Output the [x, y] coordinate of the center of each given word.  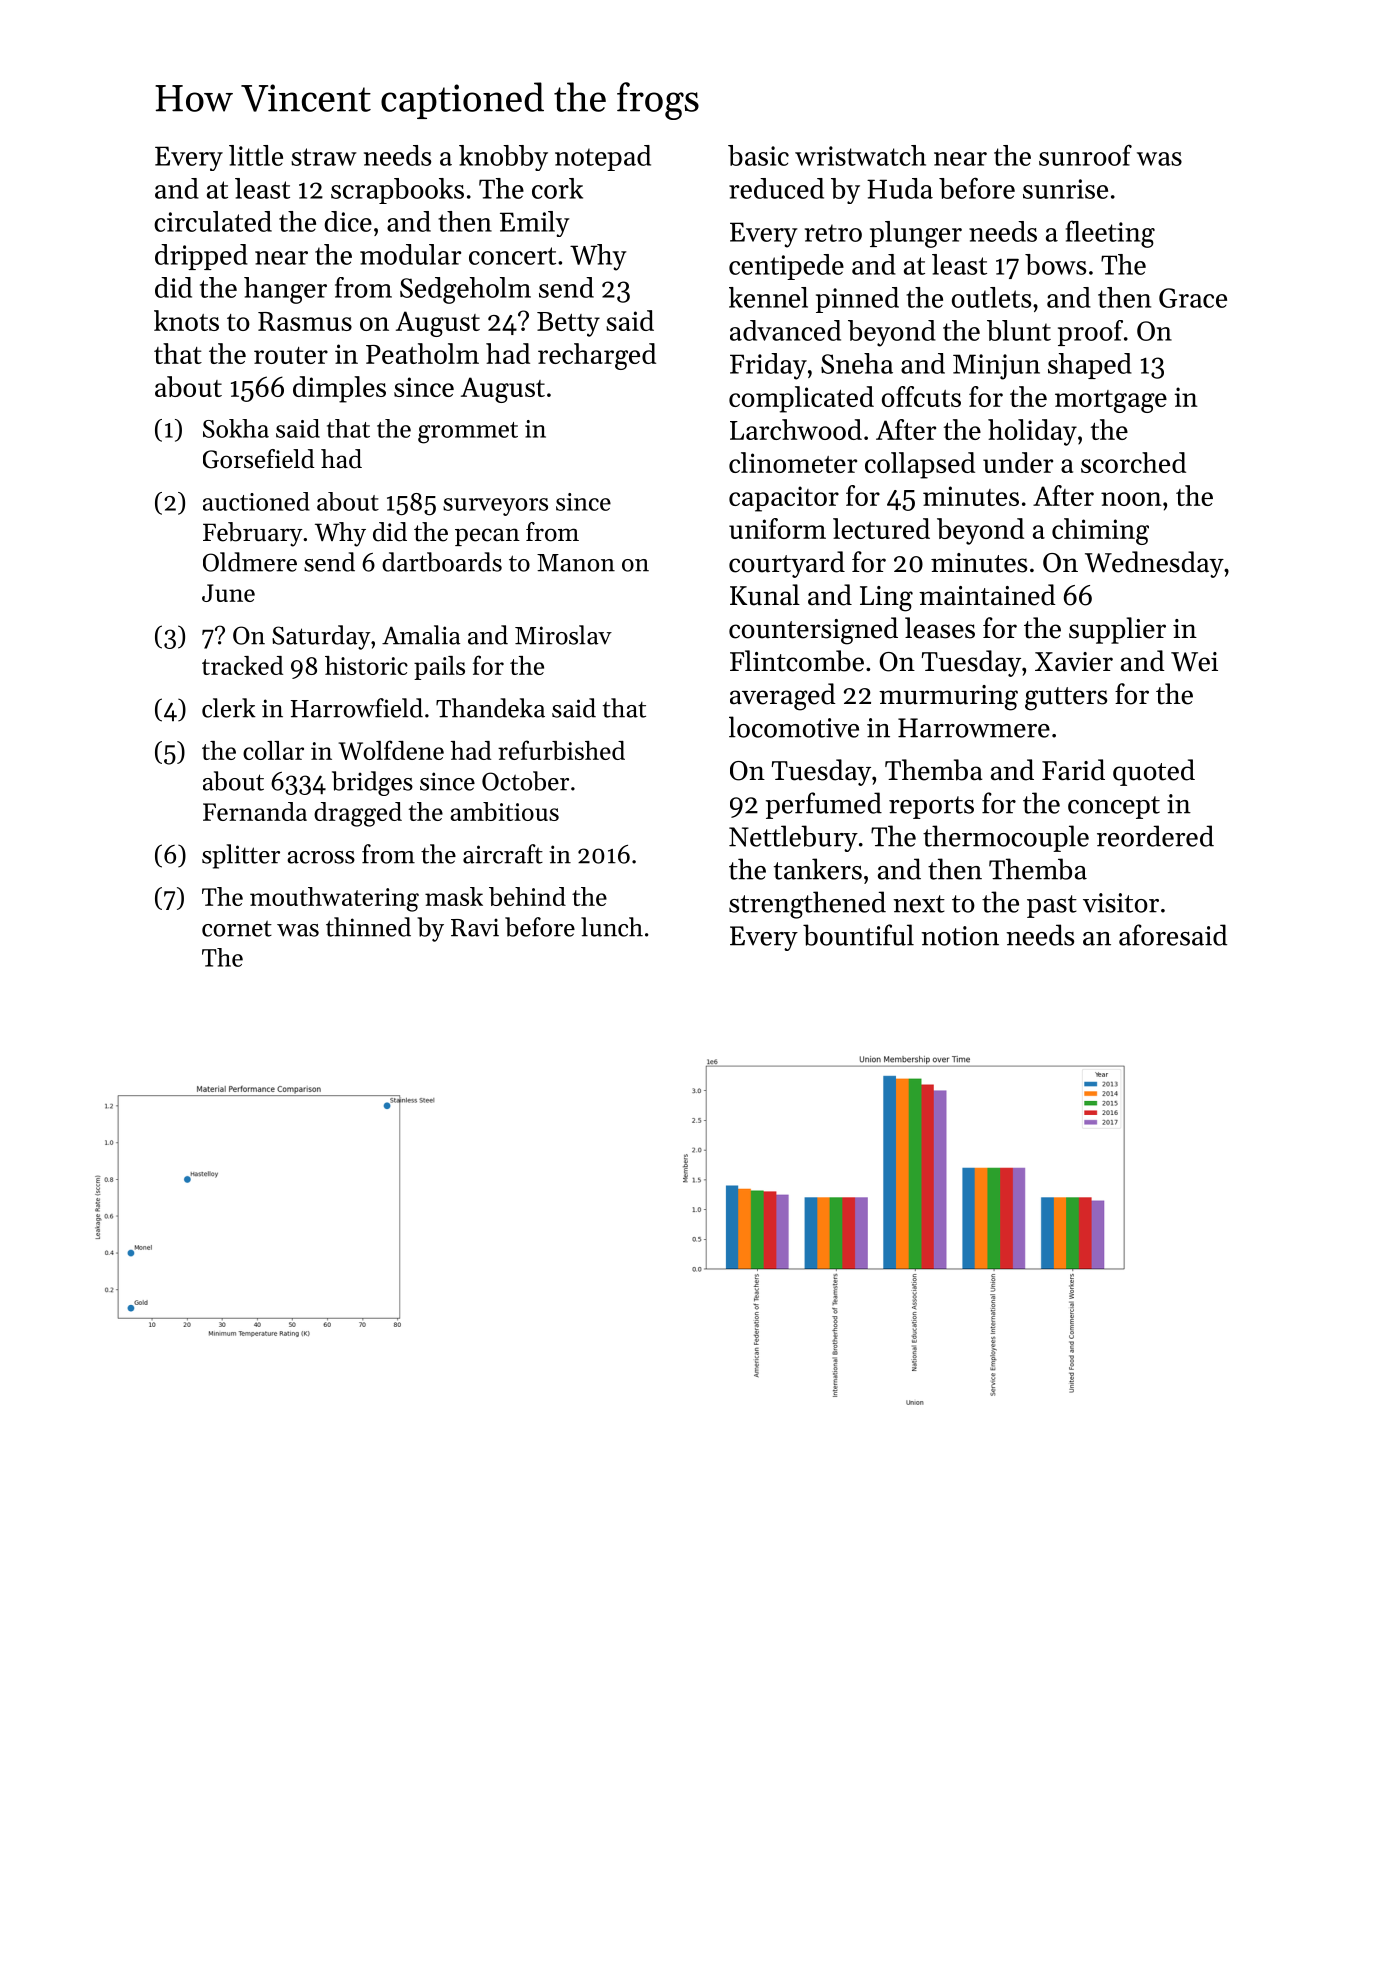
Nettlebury [793, 838]
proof [1090, 333]
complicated [801, 399]
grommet [468, 433]
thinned [368, 927]
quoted [1154, 772]
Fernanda [255, 811]
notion [960, 936]
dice [348, 221]
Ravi [475, 927]
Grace [1193, 298]
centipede [786, 267]
